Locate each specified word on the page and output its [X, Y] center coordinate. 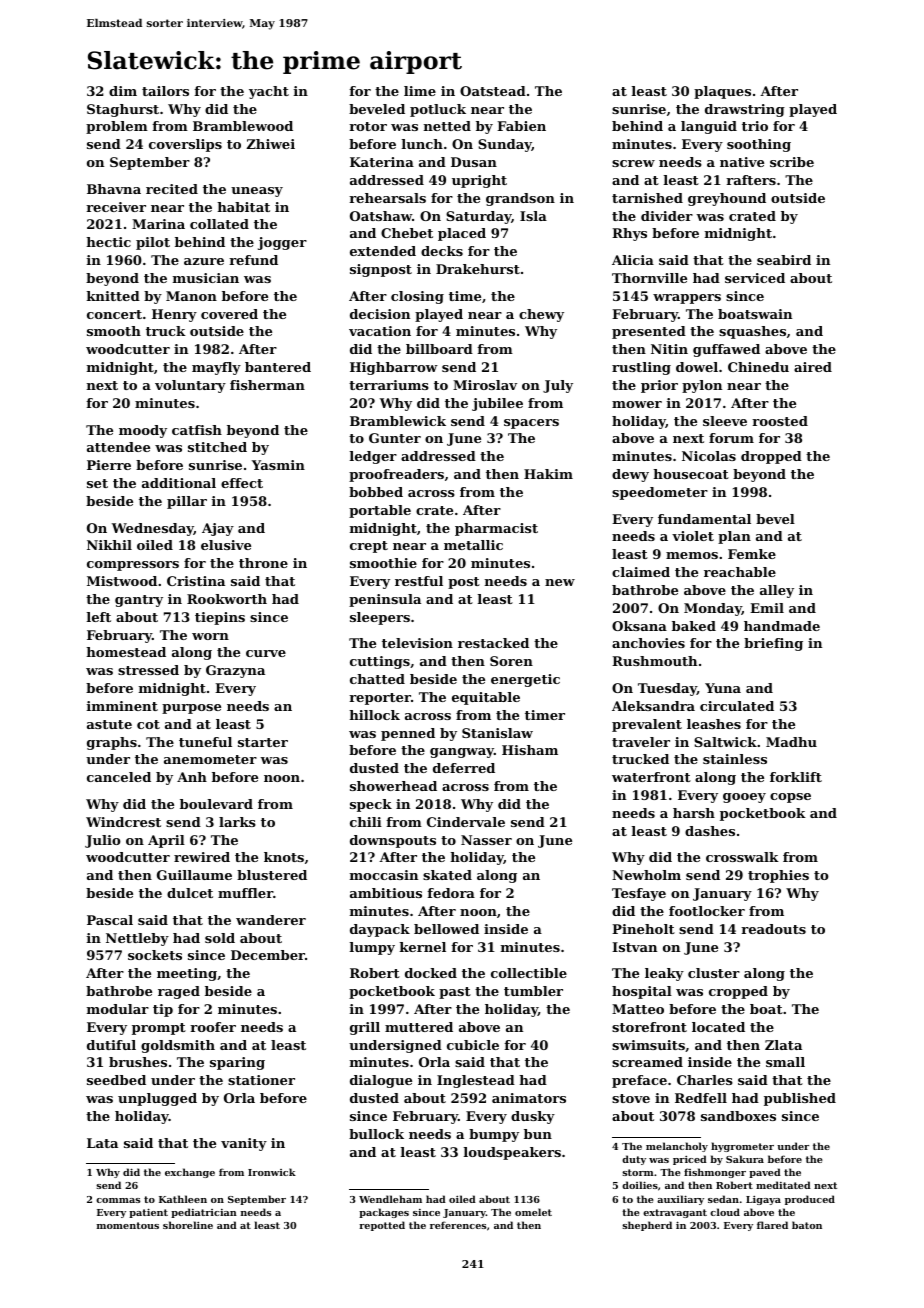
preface [639, 1081]
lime [420, 91]
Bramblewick [398, 421]
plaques [722, 92]
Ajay [218, 529]
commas [118, 1200]
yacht [269, 92]
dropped [771, 457]
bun [538, 1134]
